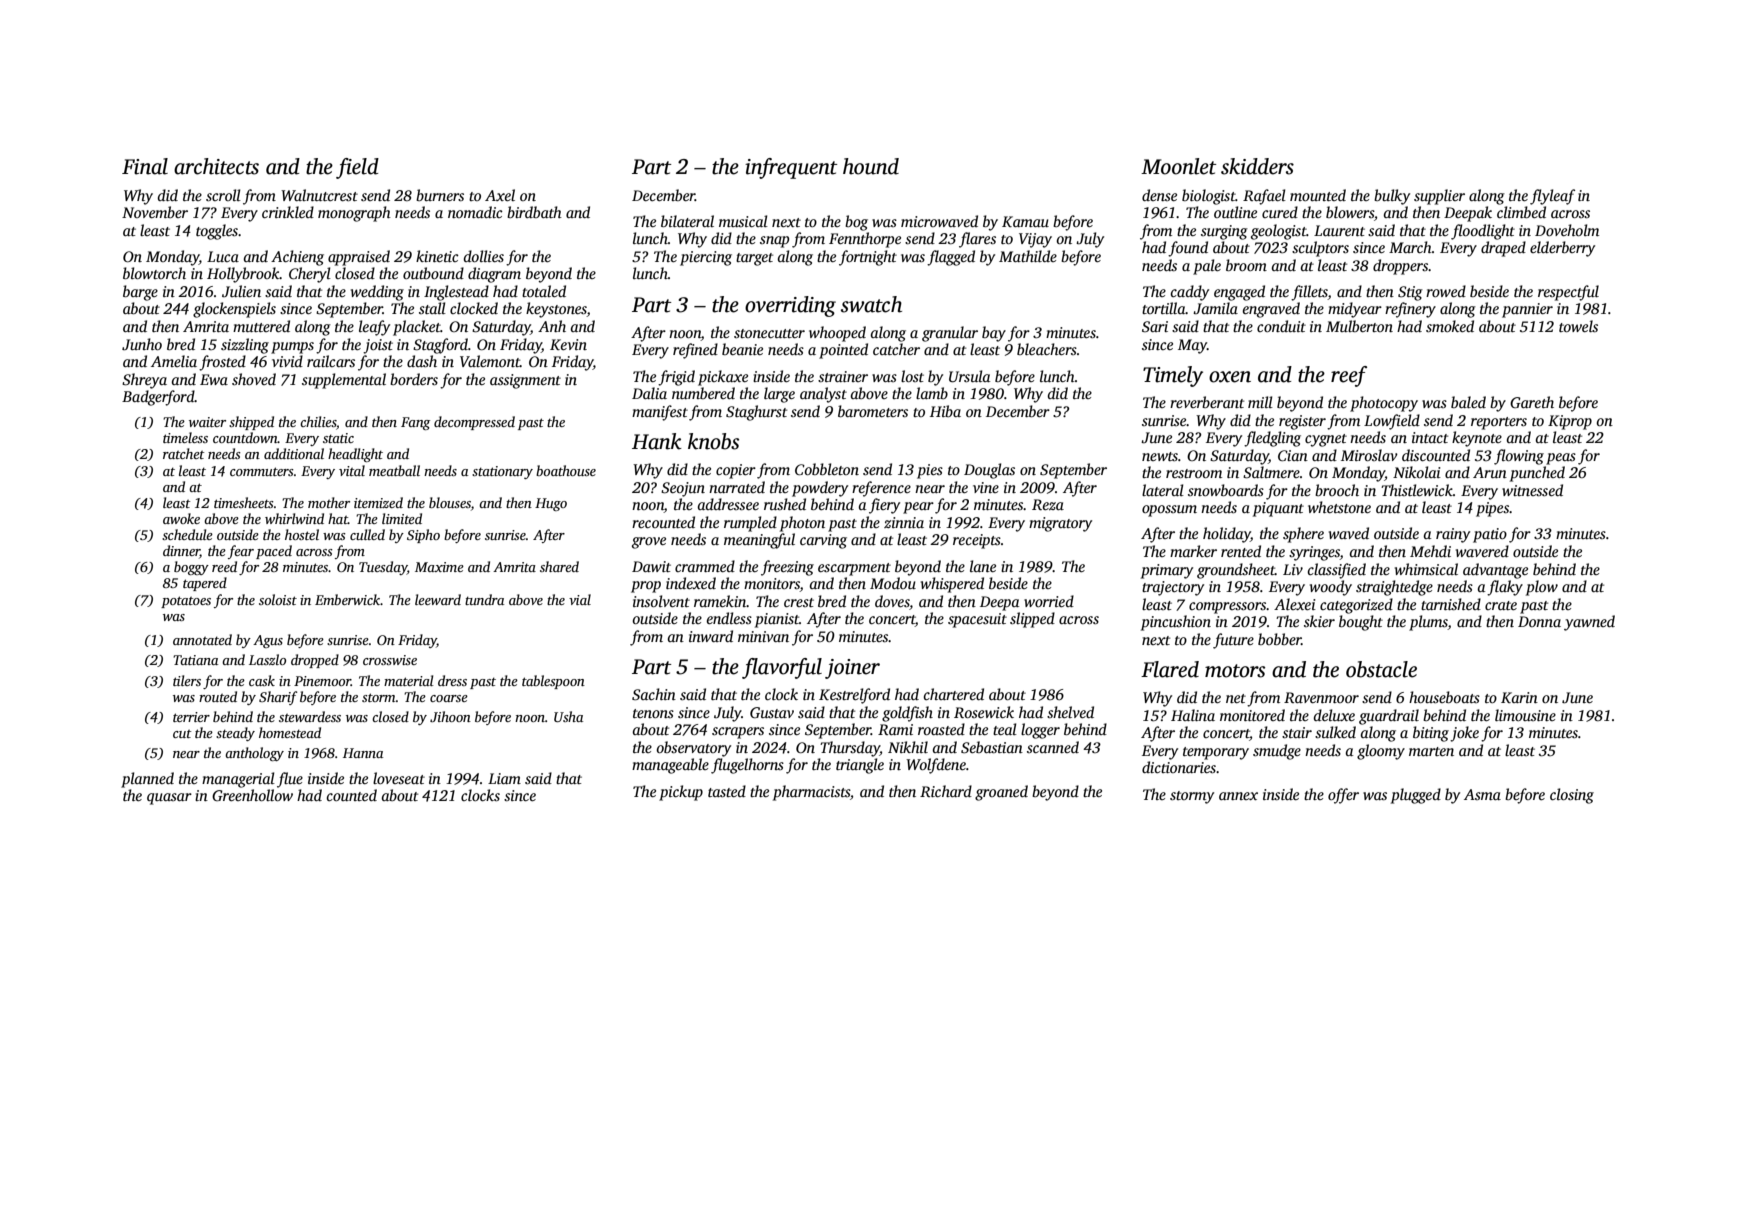 This screenshot has width=1741, height=1231. What do you see at coordinates (1384, 404) in the screenshot?
I see `photocopy` at bounding box center [1384, 404].
